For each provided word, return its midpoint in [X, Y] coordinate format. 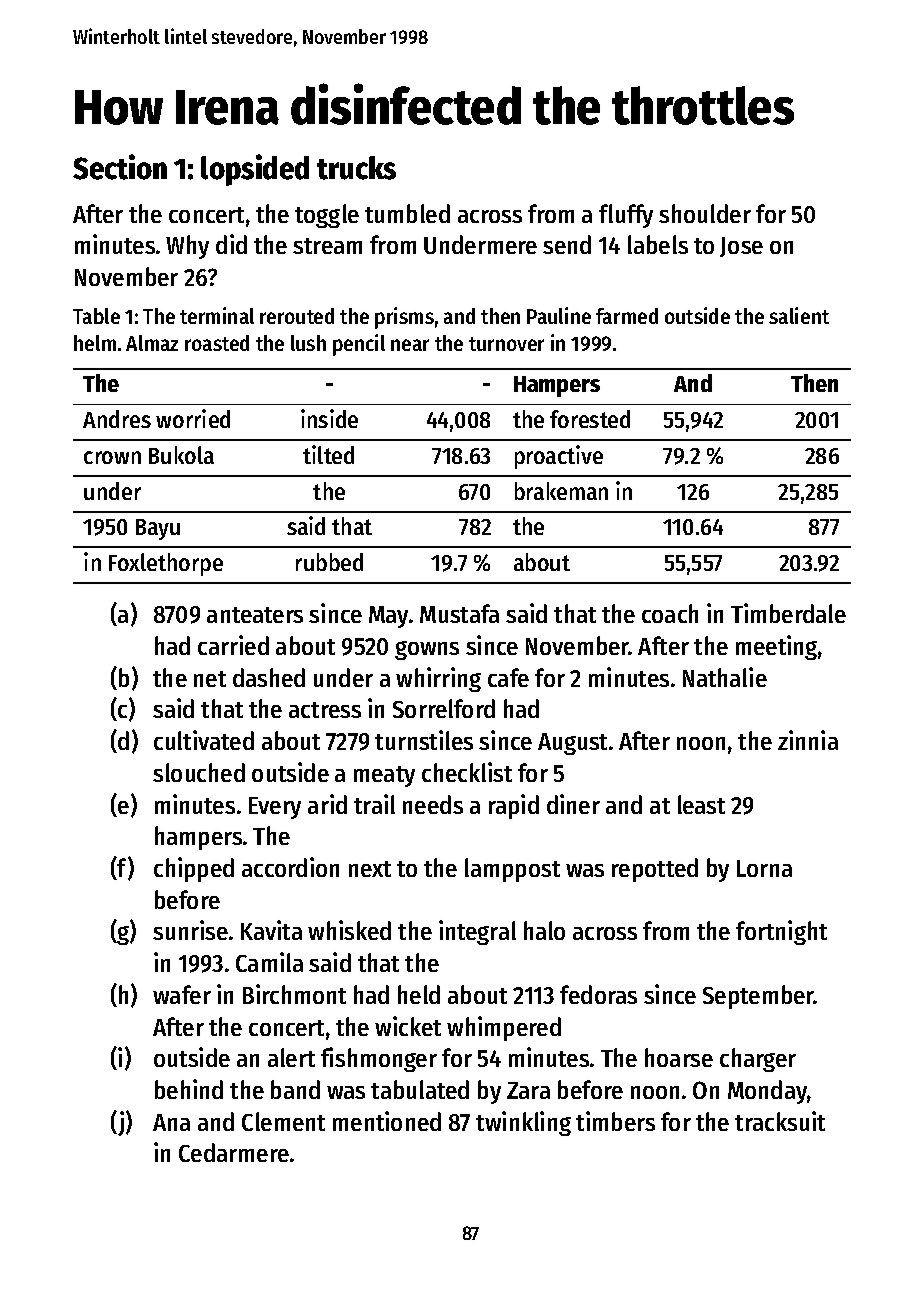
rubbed [329, 562]
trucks [356, 168]
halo [544, 930]
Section [120, 167]
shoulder [705, 213]
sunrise [190, 930]
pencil [359, 345]
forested [590, 419]
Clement [283, 1121]
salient [799, 315]
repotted [655, 870]
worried [193, 418]
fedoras [598, 994]
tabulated [420, 1089]
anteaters [255, 615]
